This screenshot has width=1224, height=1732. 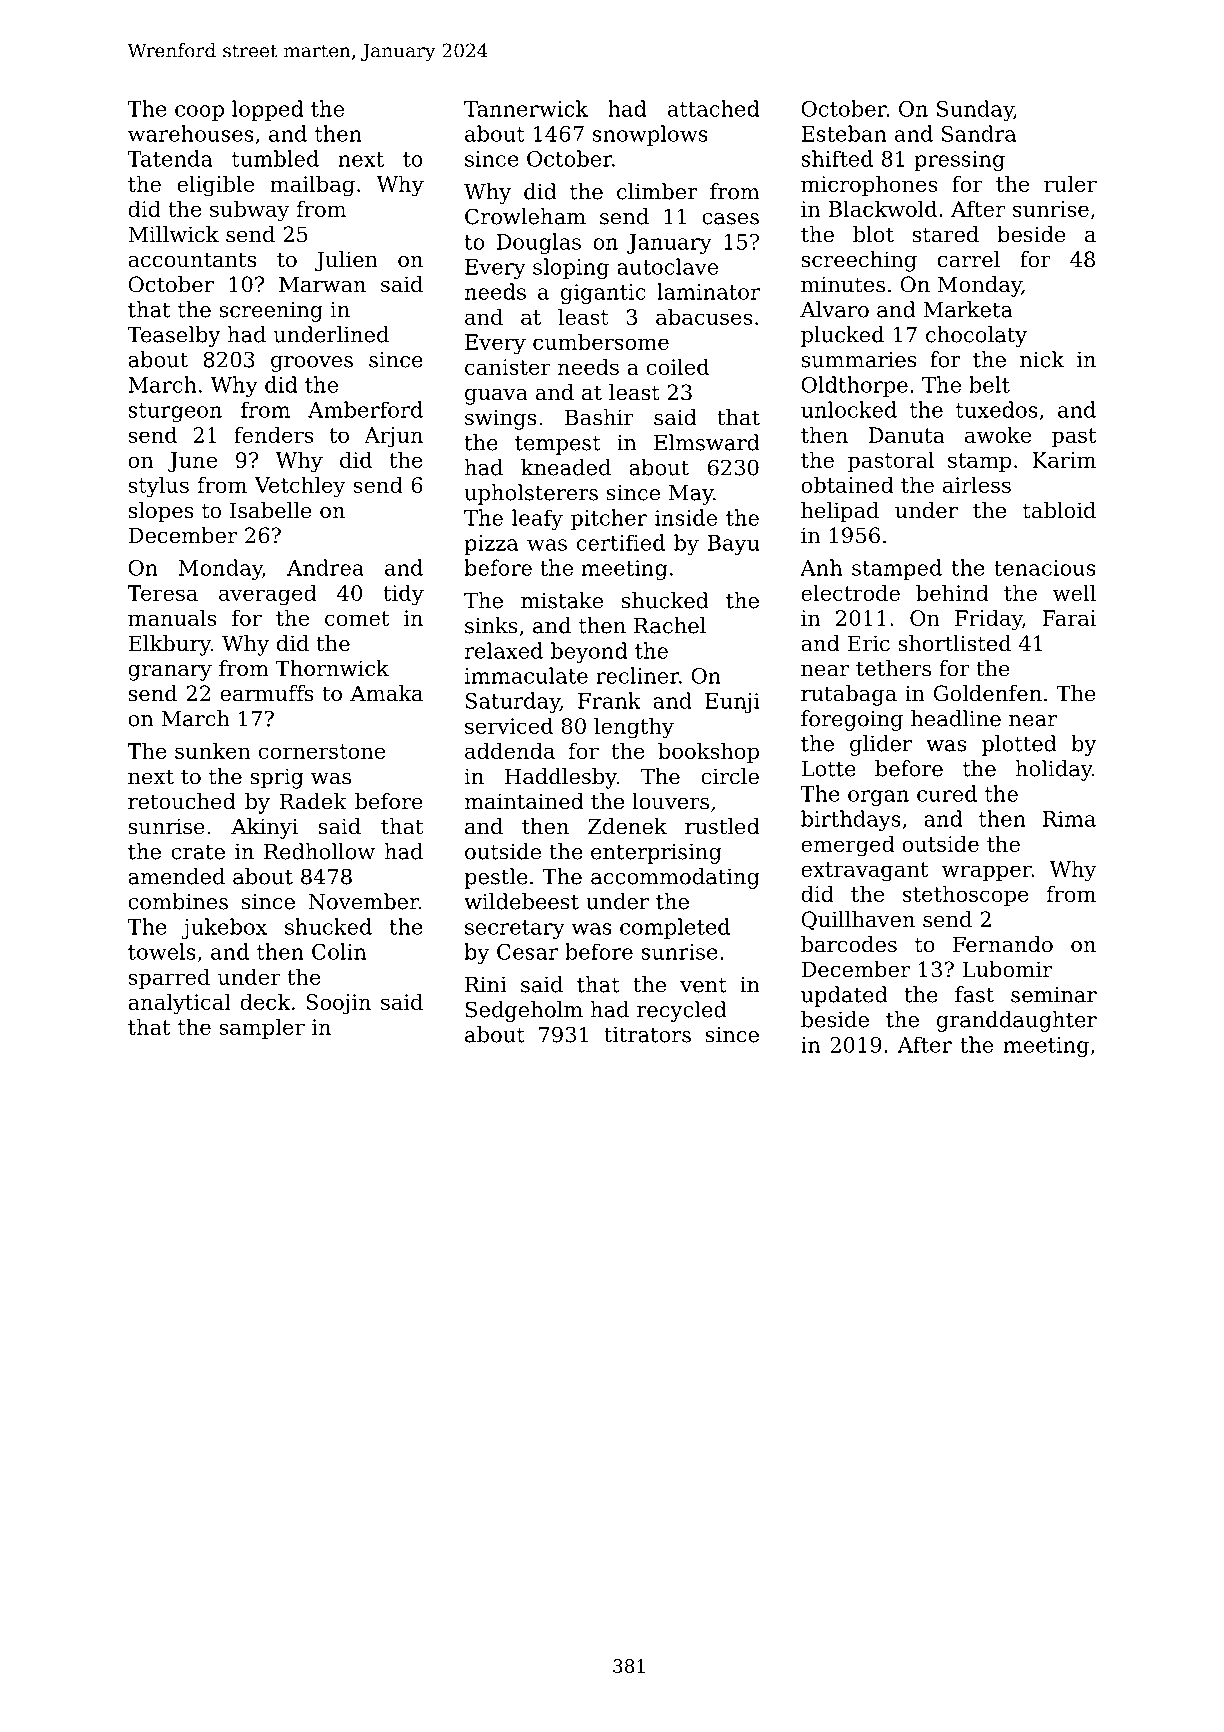 I want to click on nick, so click(x=1042, y=359).
